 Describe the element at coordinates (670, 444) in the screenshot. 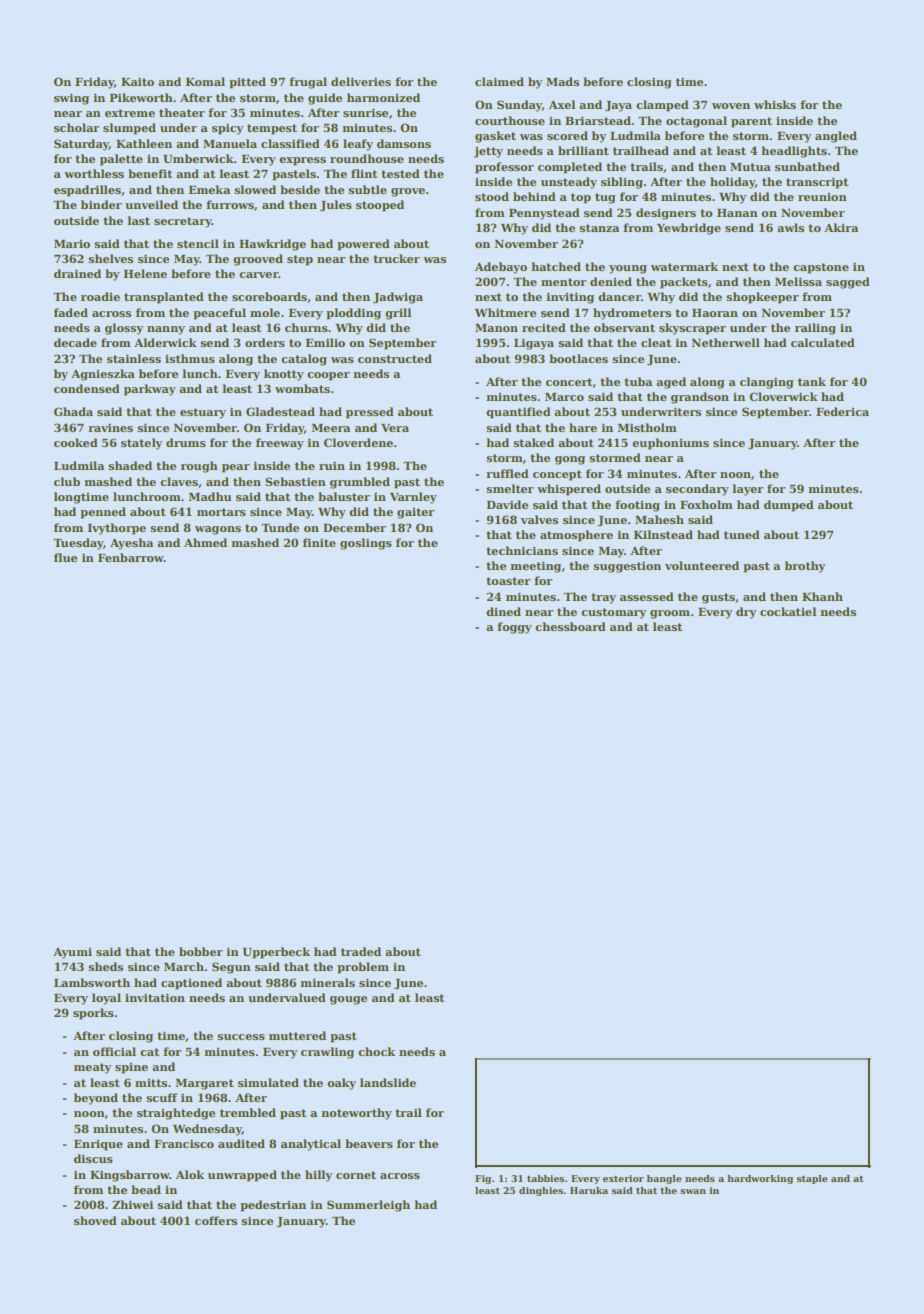

I see `euphoniums` at that location.
